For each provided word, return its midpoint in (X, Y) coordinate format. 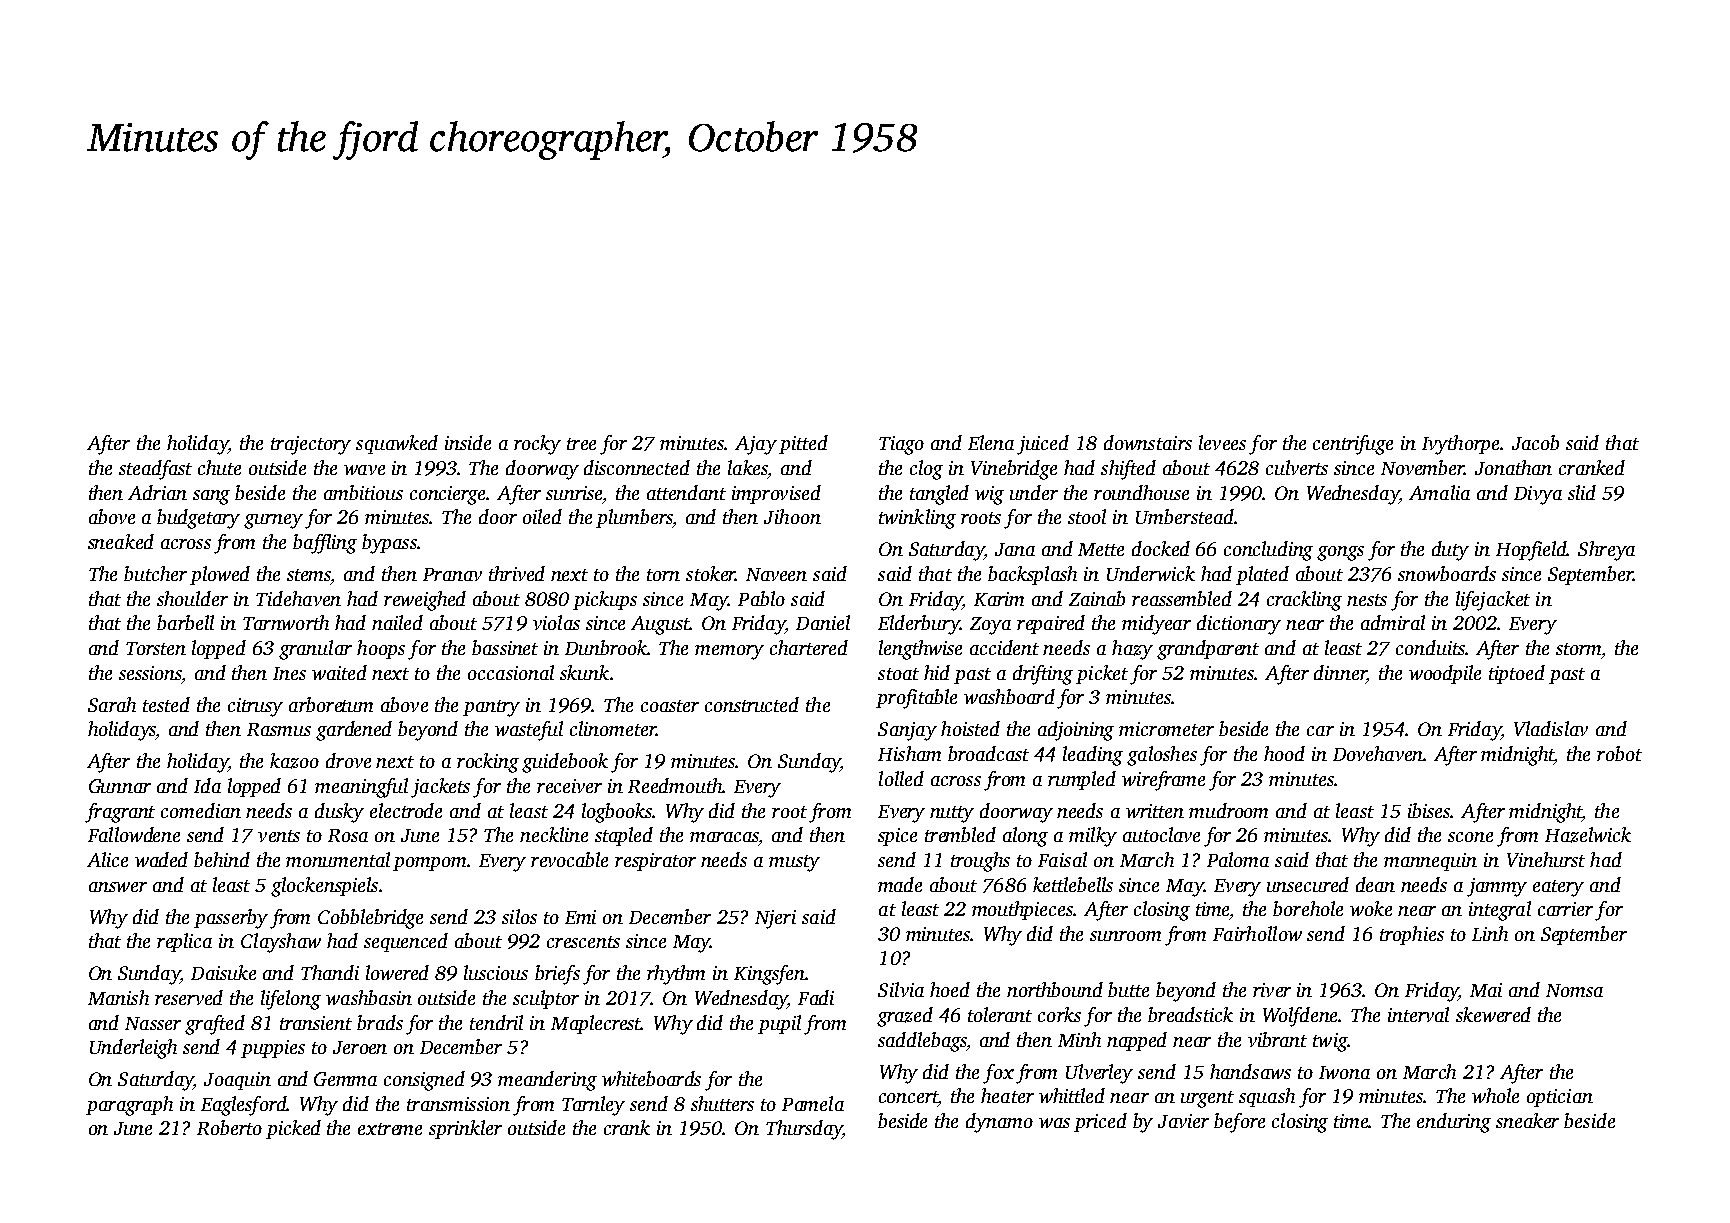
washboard (1009, 696)
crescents (583, 942)
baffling (325, 544)
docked (1161, 548)
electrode (406, 810)
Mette (1101, 549)
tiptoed (1517, 674)
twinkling (917, 519)
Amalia (1439, 492)
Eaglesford (244, 1106)
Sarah (112, 704)
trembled (960, 834)
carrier (1565, 909)
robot (1619, 753)
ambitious (363, 492)
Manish (118, 997)
